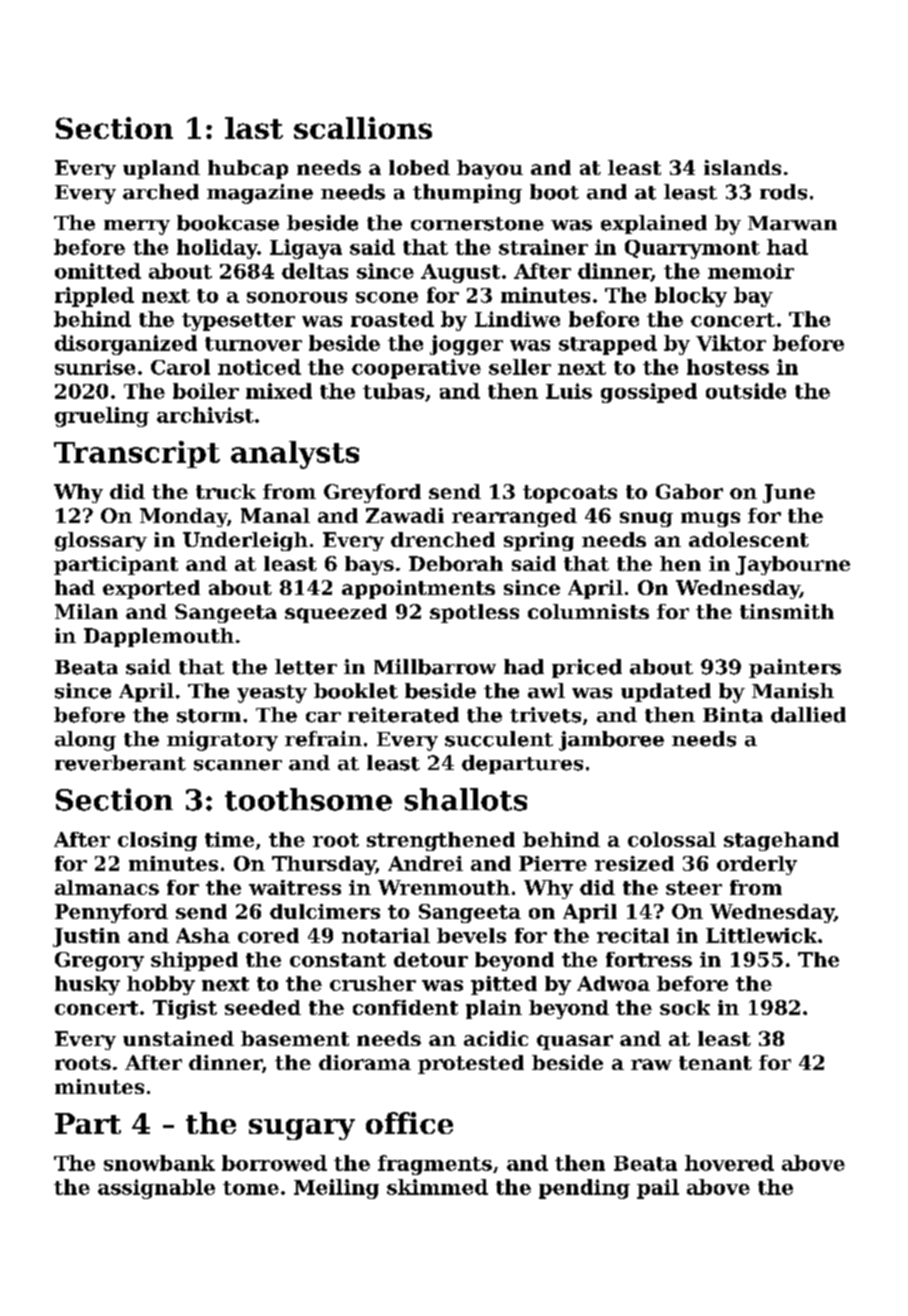  I want to click on crusher, so click(373, 983).
